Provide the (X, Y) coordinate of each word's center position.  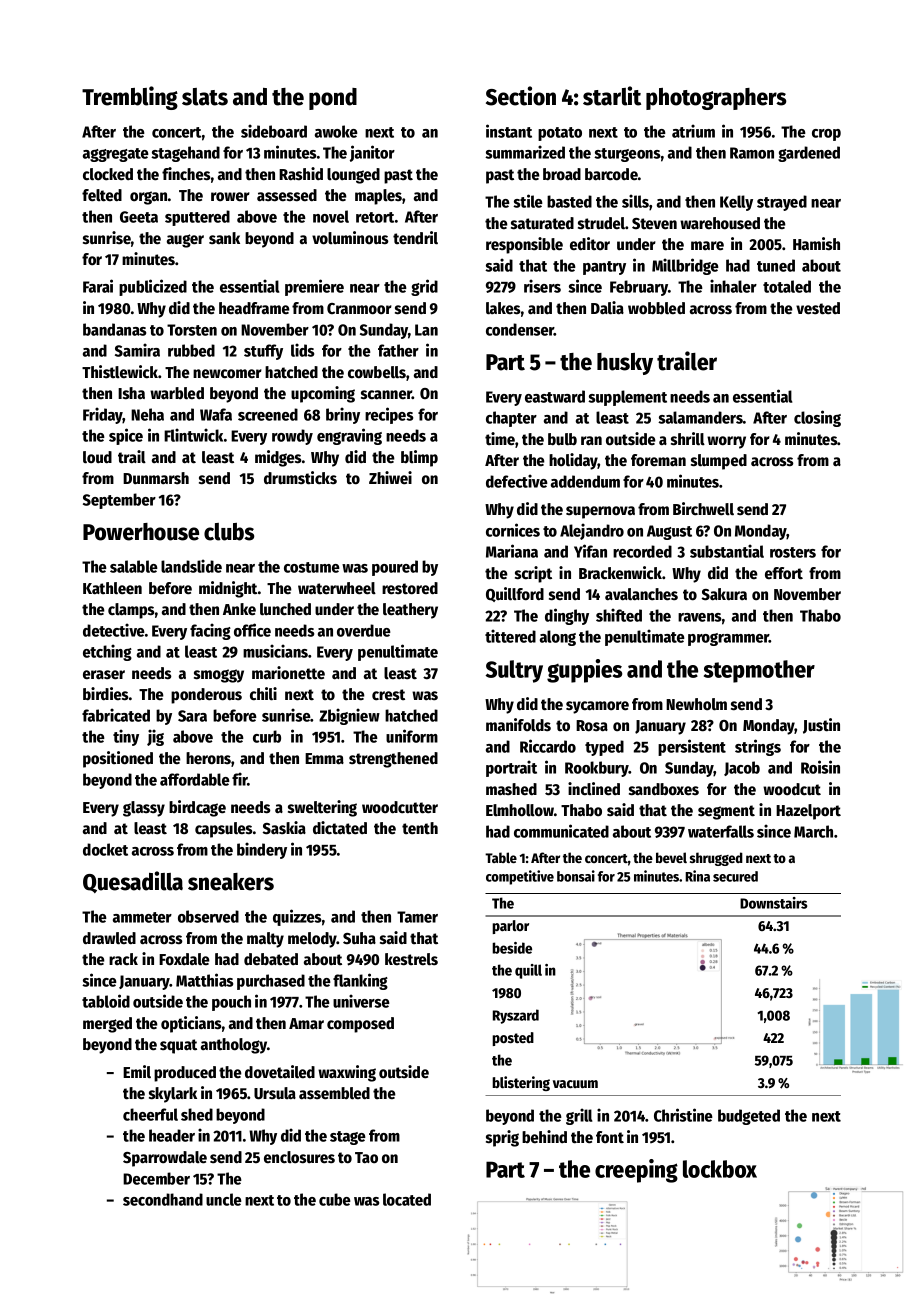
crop (826, 135)
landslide (191, 566)
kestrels (411, 959)
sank (224, 238)
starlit (612, 96)
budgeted (749, 1117)
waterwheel (337, 588)
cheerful (150, 1114)
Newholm (696, 704)
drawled (109, 938)
